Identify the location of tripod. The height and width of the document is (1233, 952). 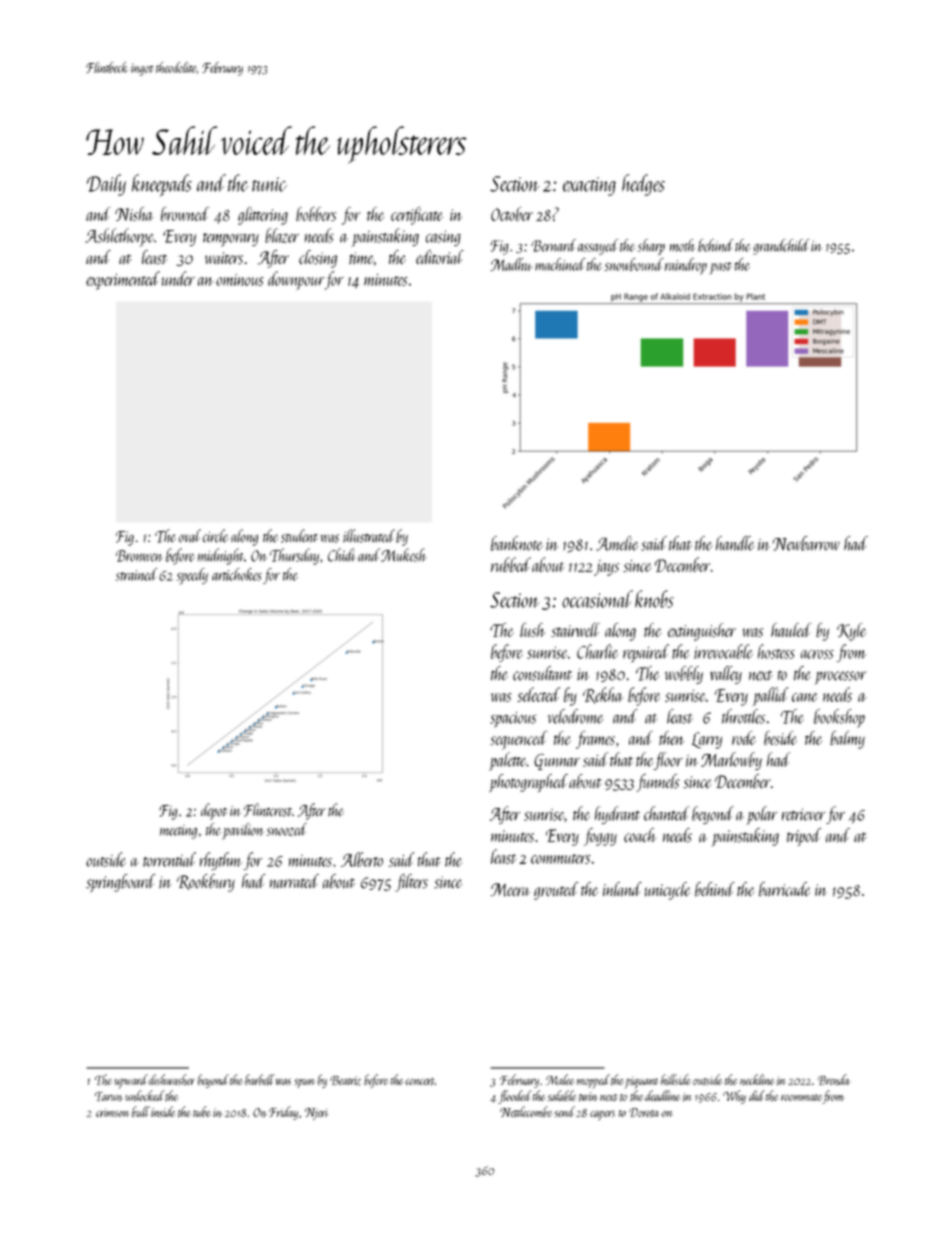
(804, 837).
